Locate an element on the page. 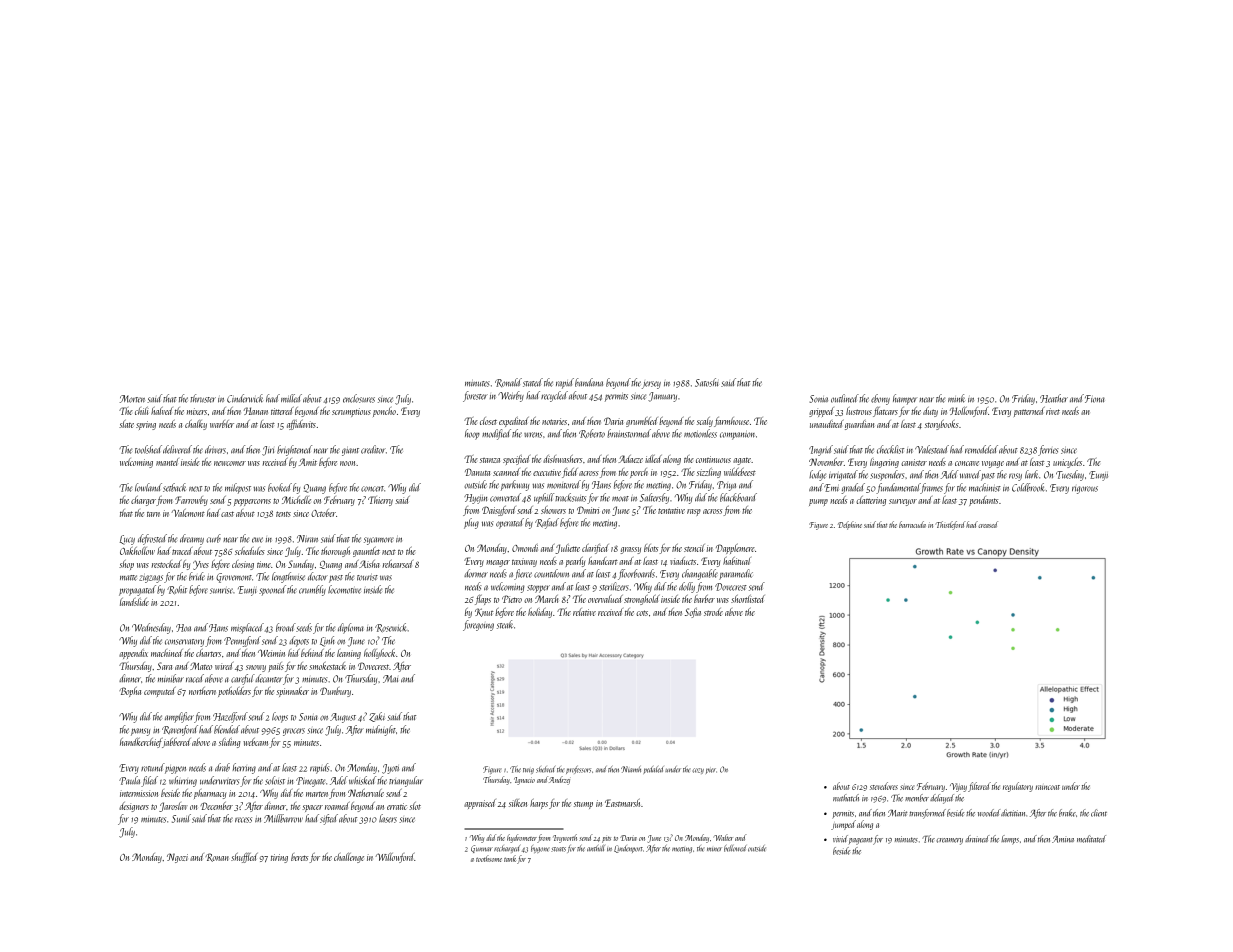 This page has width=1233, height=952. creased is located at coordinates (988, 524).
